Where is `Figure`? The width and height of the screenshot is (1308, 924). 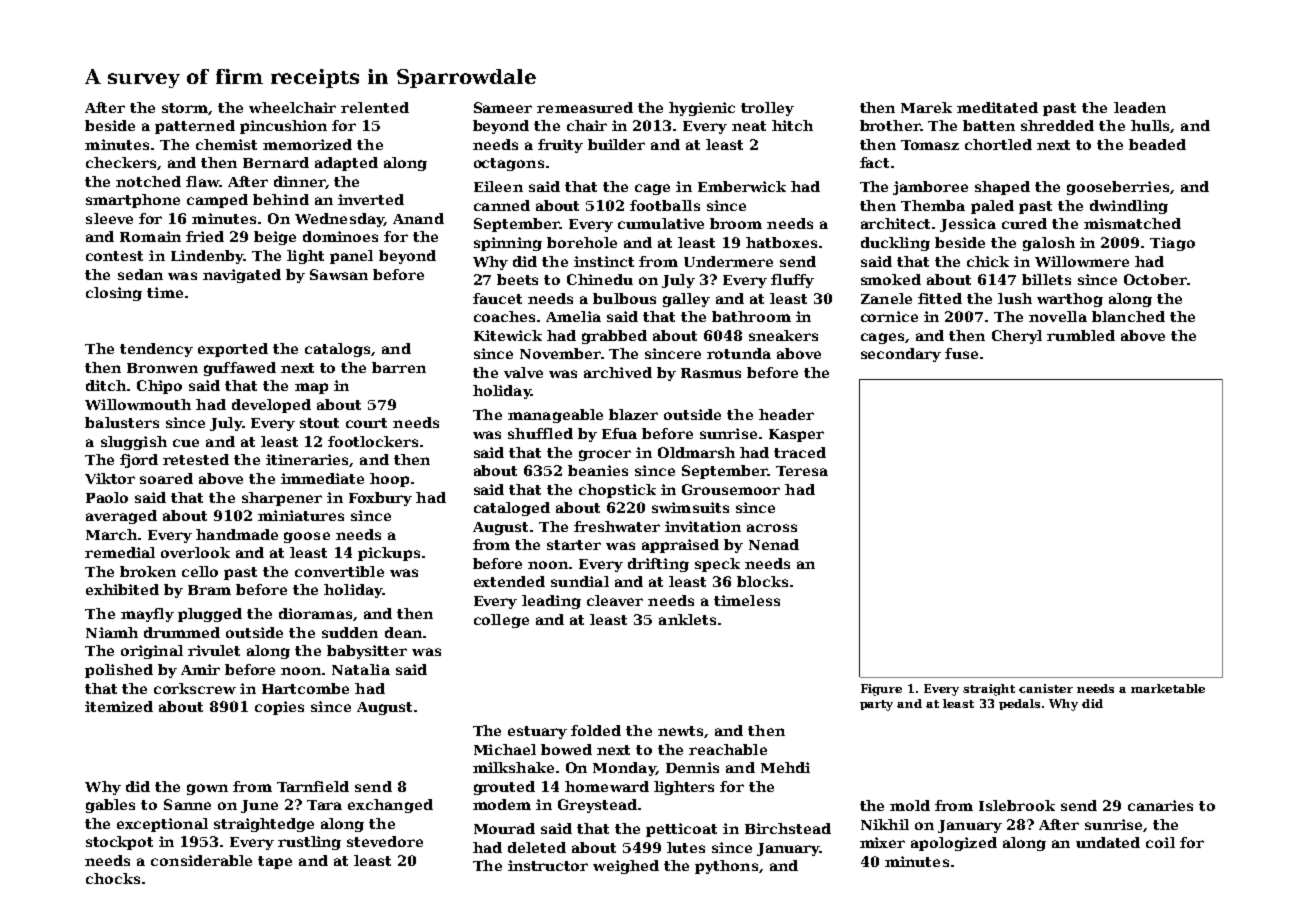
Figure is located at coordinates (881, 690).
